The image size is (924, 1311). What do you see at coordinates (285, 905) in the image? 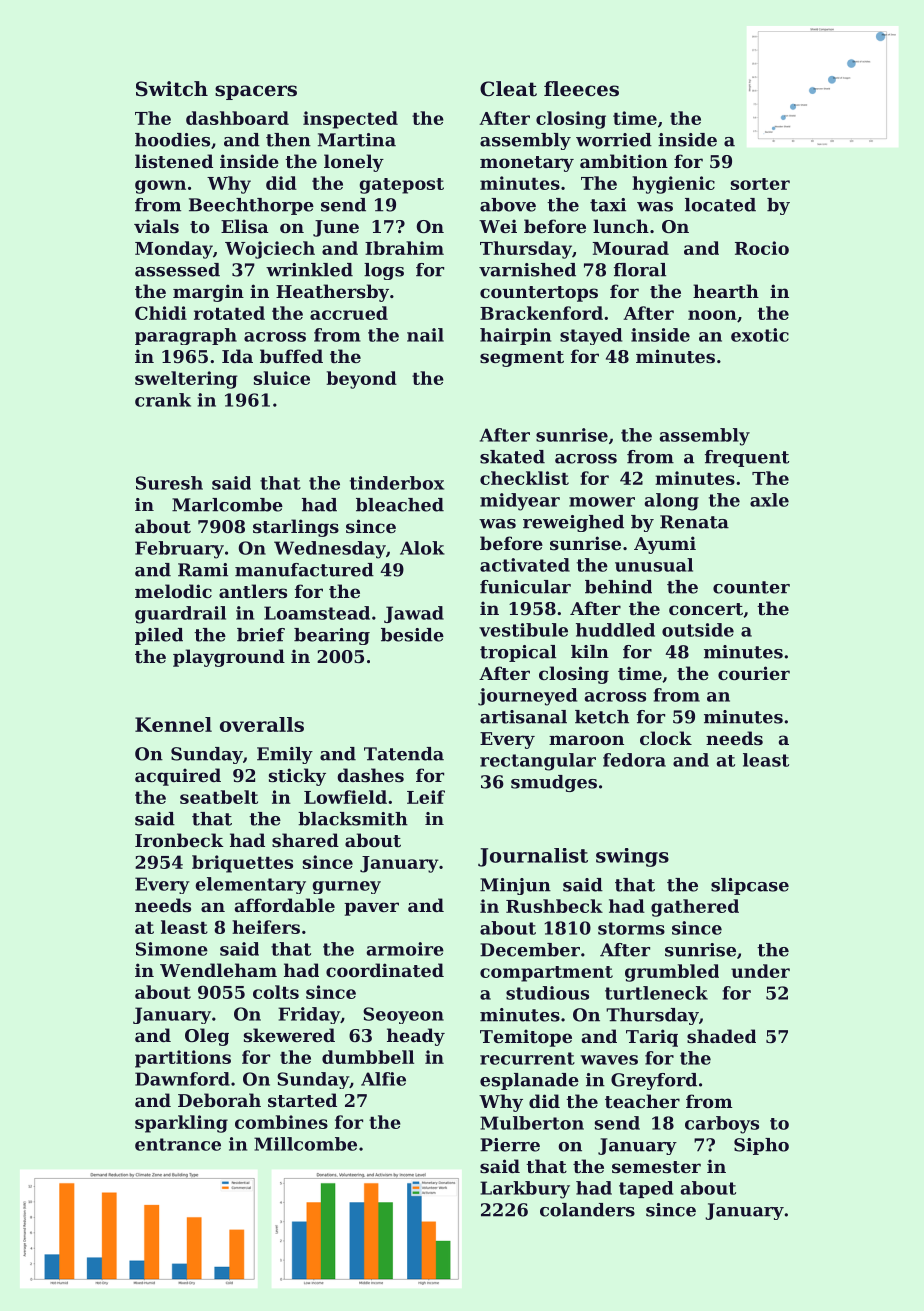
I see `affordable` at bounding box center [285, 905].
